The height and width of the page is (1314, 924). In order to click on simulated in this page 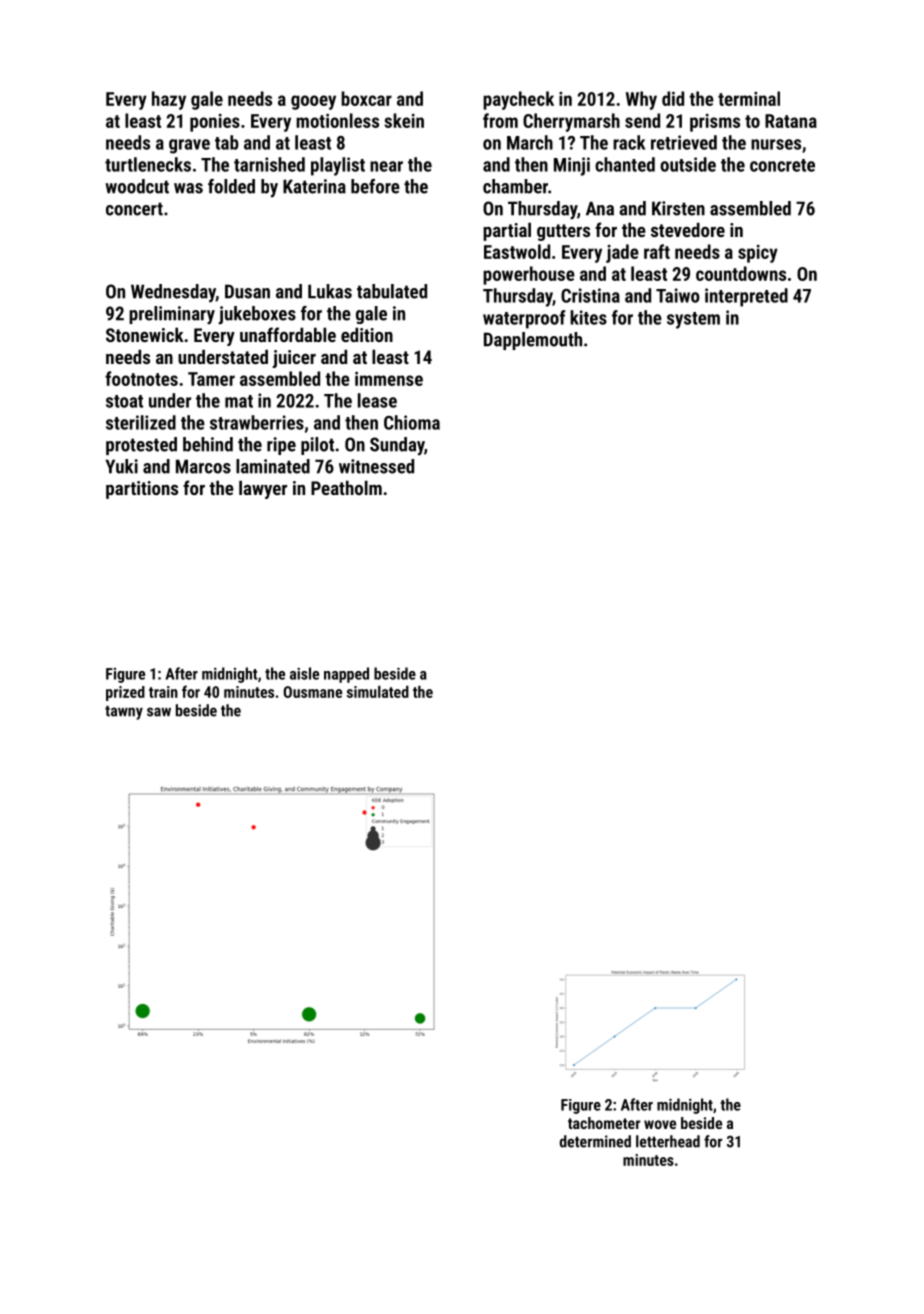, I will do `click(378, 692)`.
